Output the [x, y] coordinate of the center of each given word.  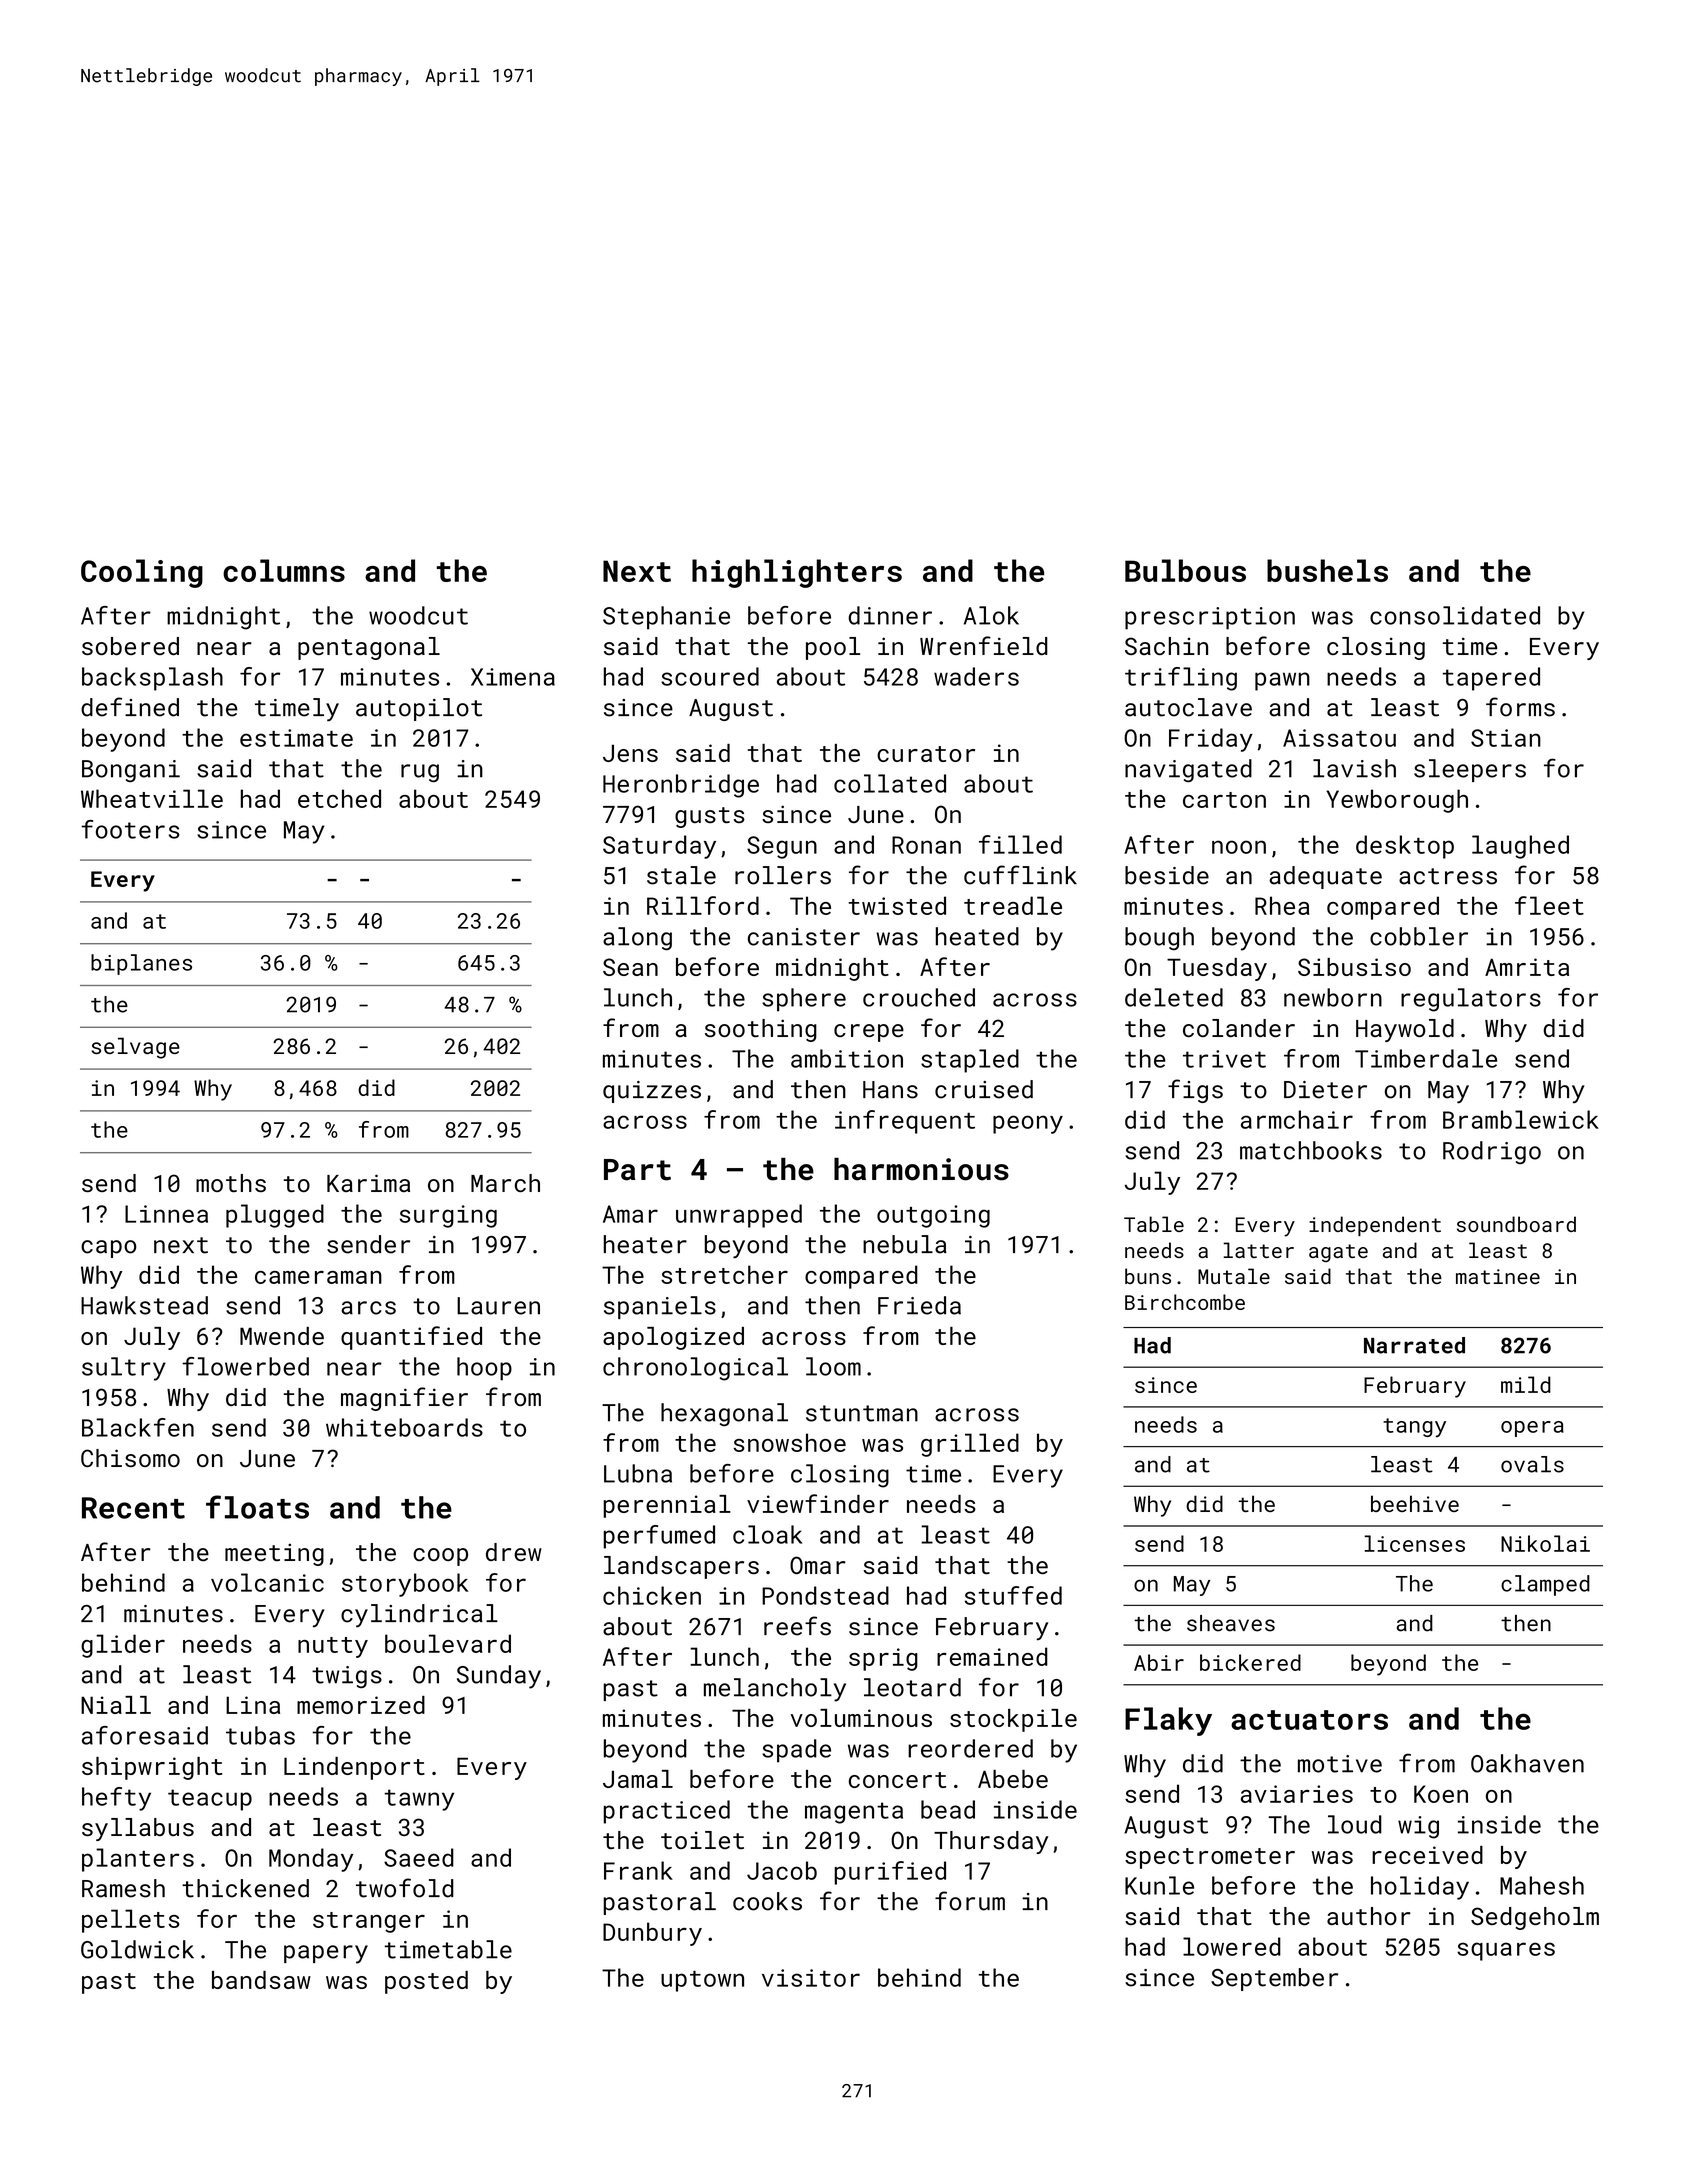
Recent [133, 1508]
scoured [710, 676]
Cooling [142, 573]
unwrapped [739, 1216]
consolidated [1455, 615]
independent [1375, 1226]
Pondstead [825, 1595]
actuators [1309, 1720]
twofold [405, 1888]
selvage [135, 1048]
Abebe [1013, 1779]
